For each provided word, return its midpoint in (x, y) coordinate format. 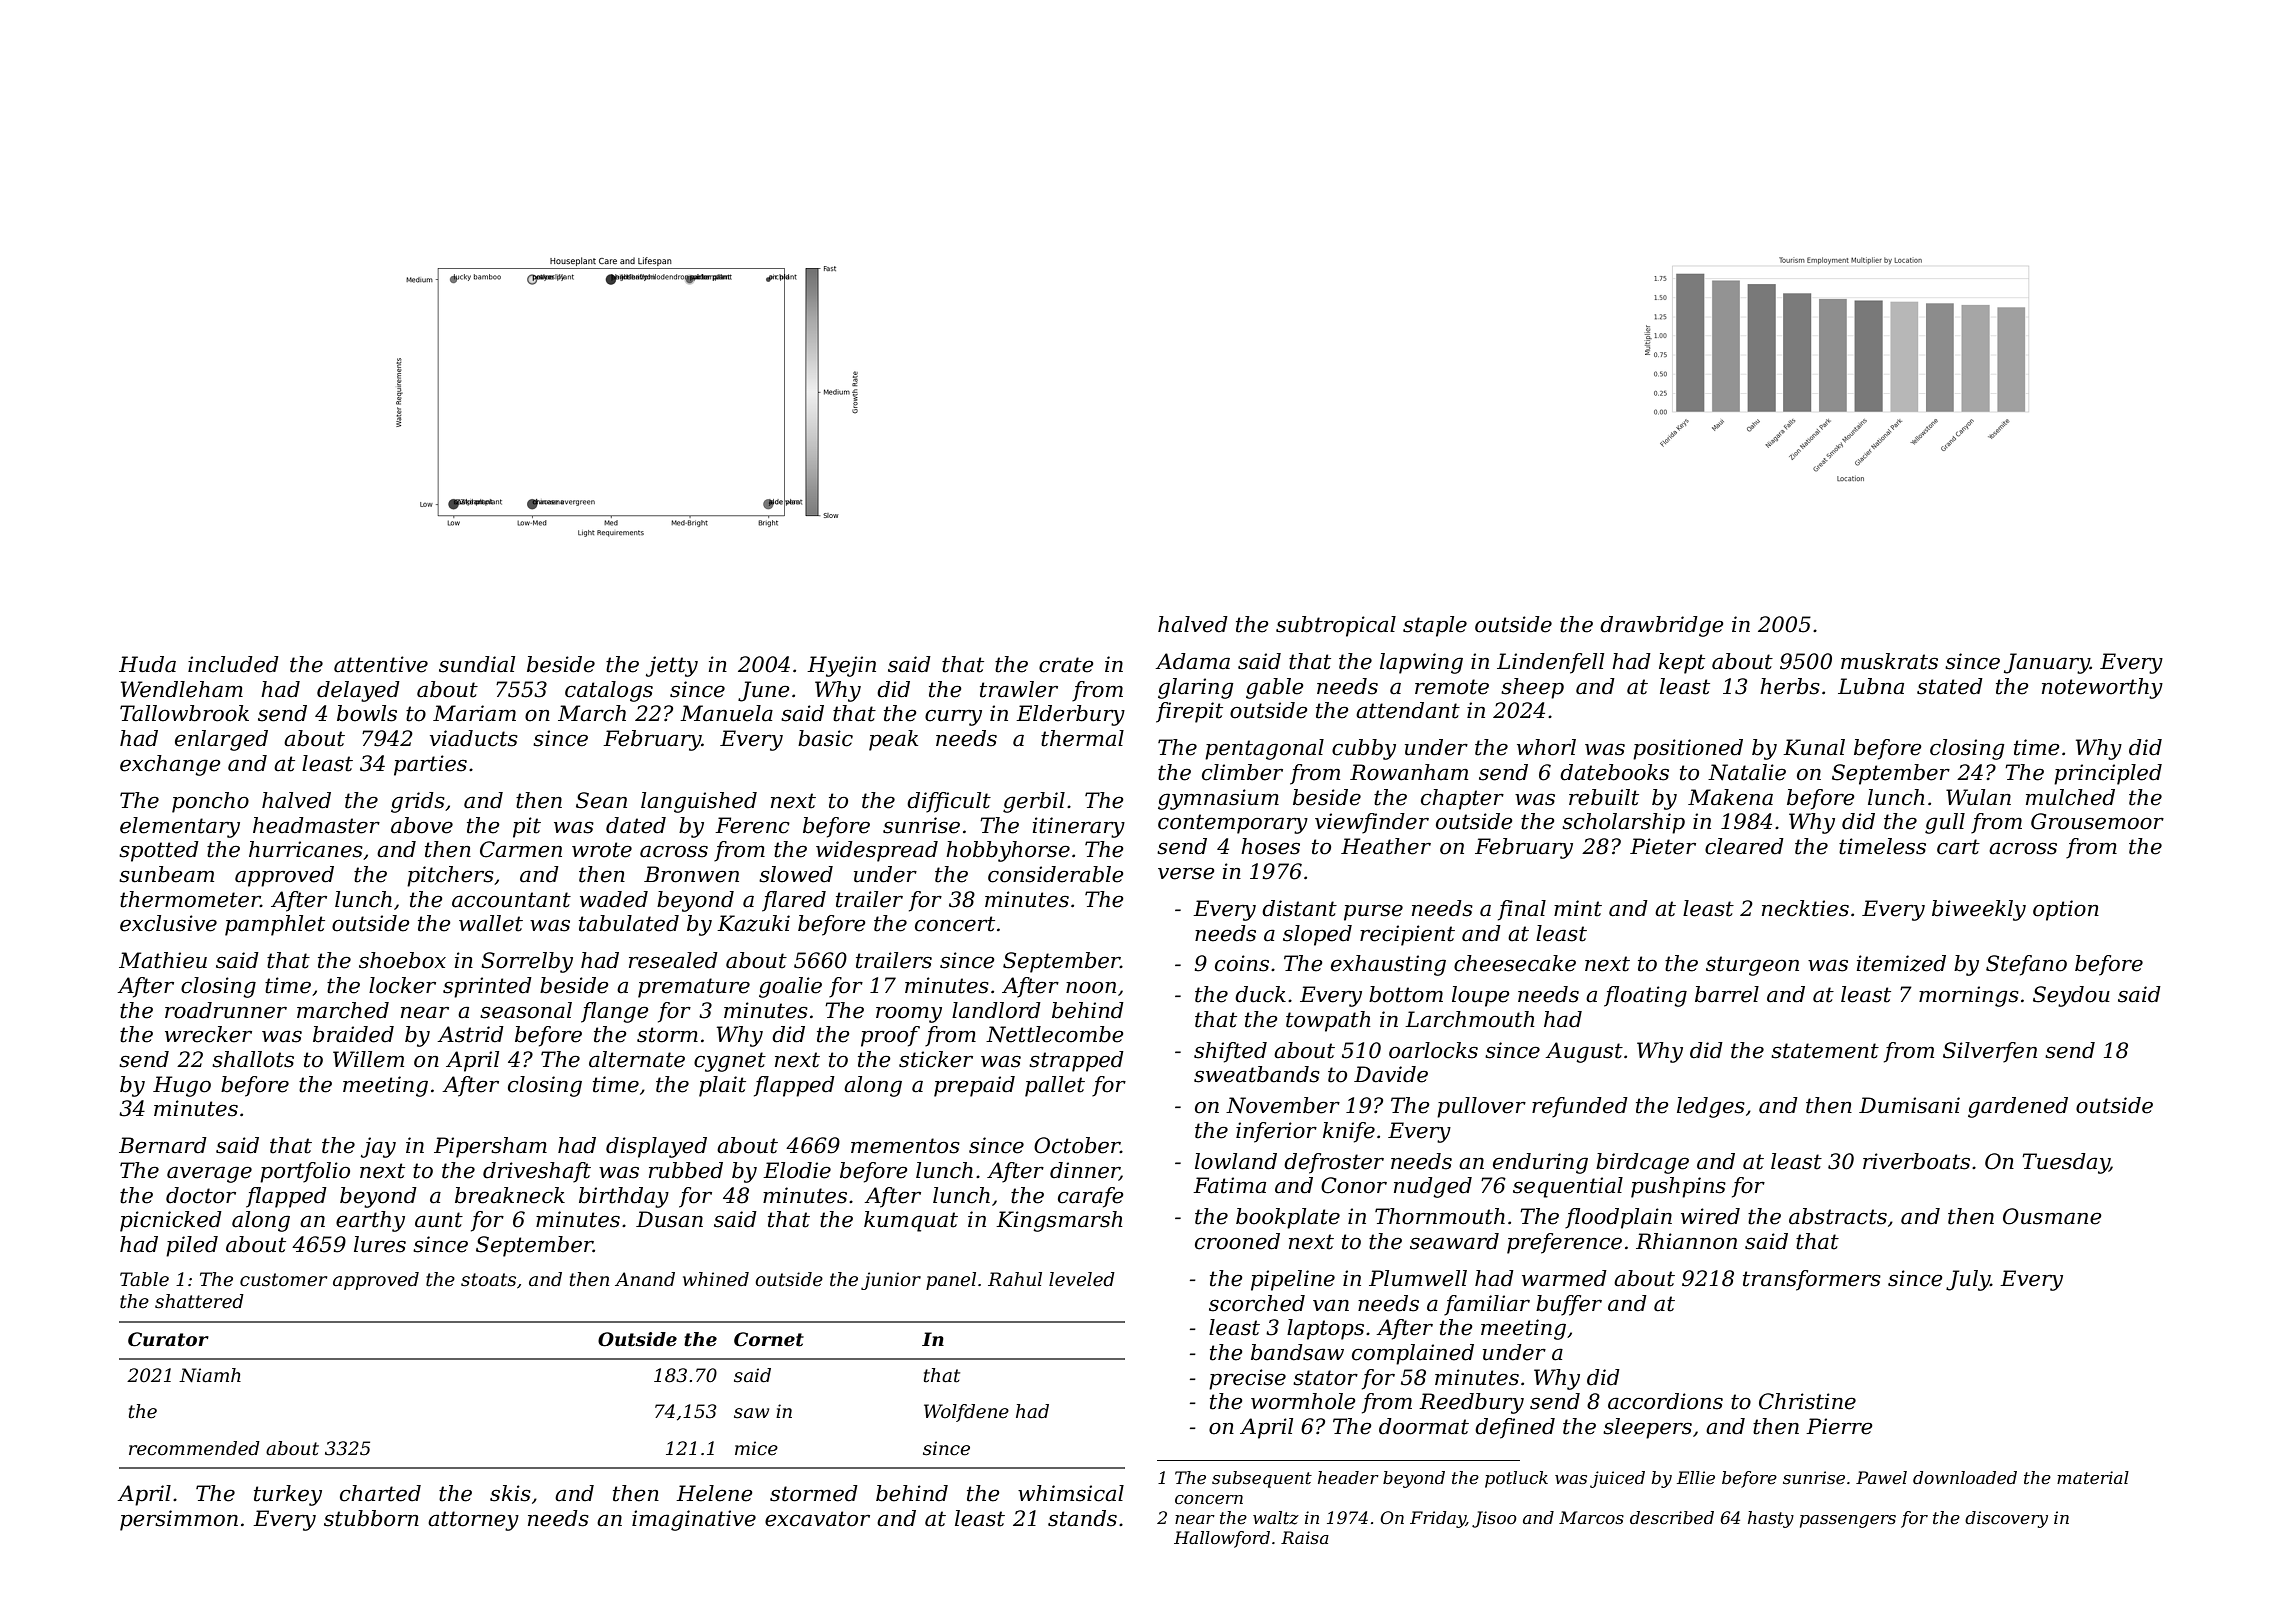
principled (2108, 774)
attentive (381, 664)
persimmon (179, 1520)
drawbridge (1662, 626)
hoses (1270, 846)
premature (694, 988)
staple (1435, 626)
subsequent (1262, 1479)
